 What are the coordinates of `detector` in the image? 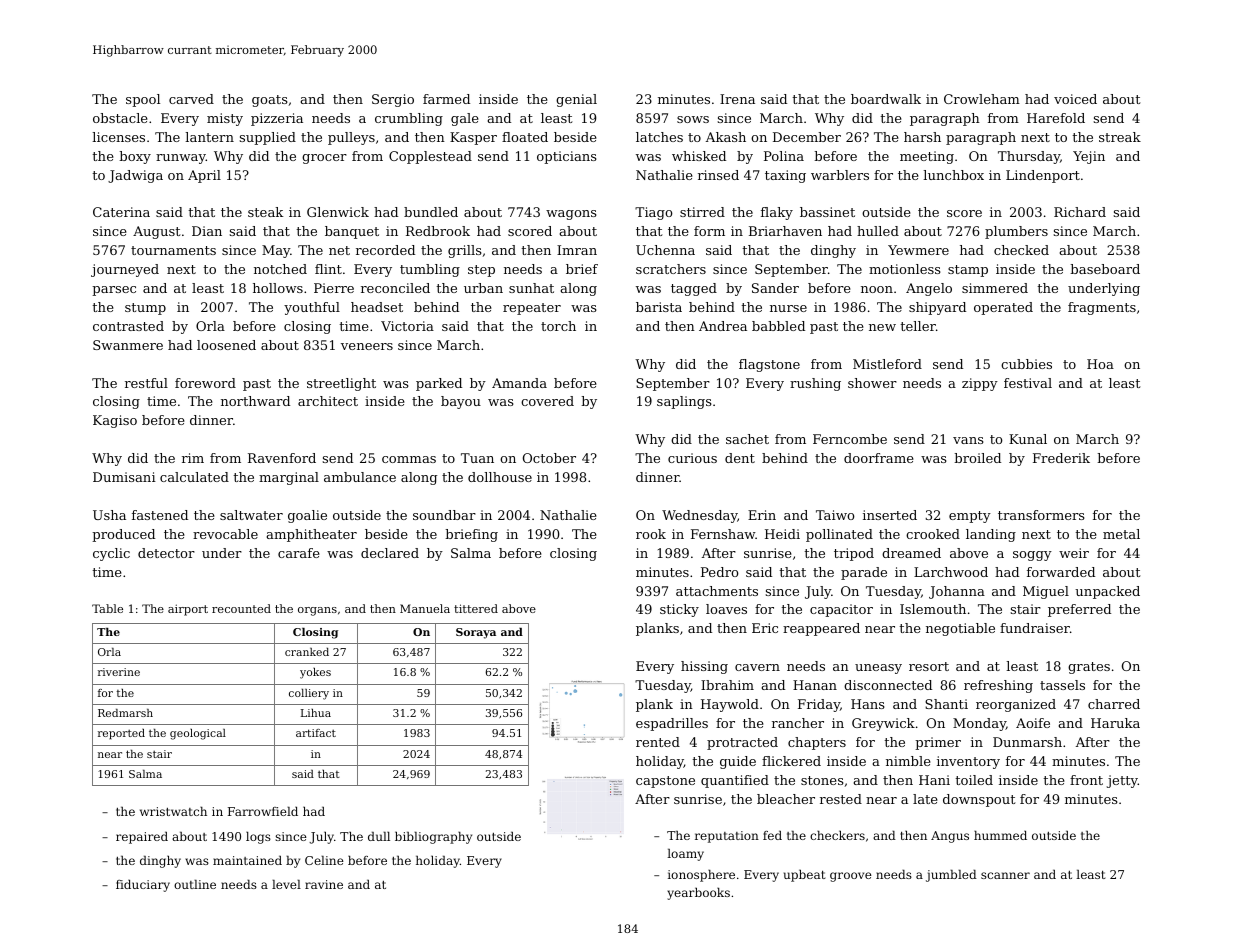 It's located at (166, 553).
